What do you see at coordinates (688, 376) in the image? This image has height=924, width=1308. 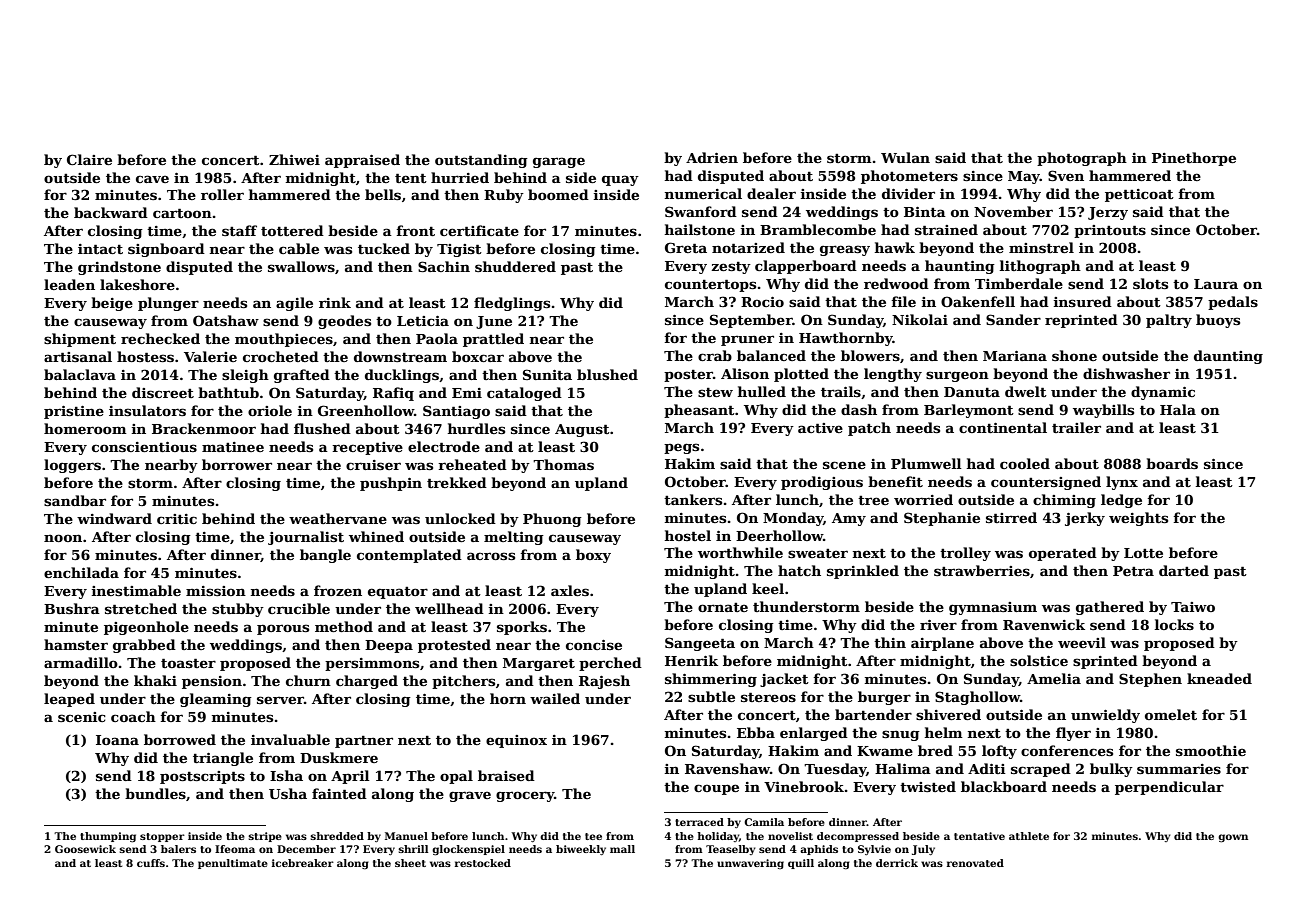 I see `poster` at bounding box center [688, 376].
